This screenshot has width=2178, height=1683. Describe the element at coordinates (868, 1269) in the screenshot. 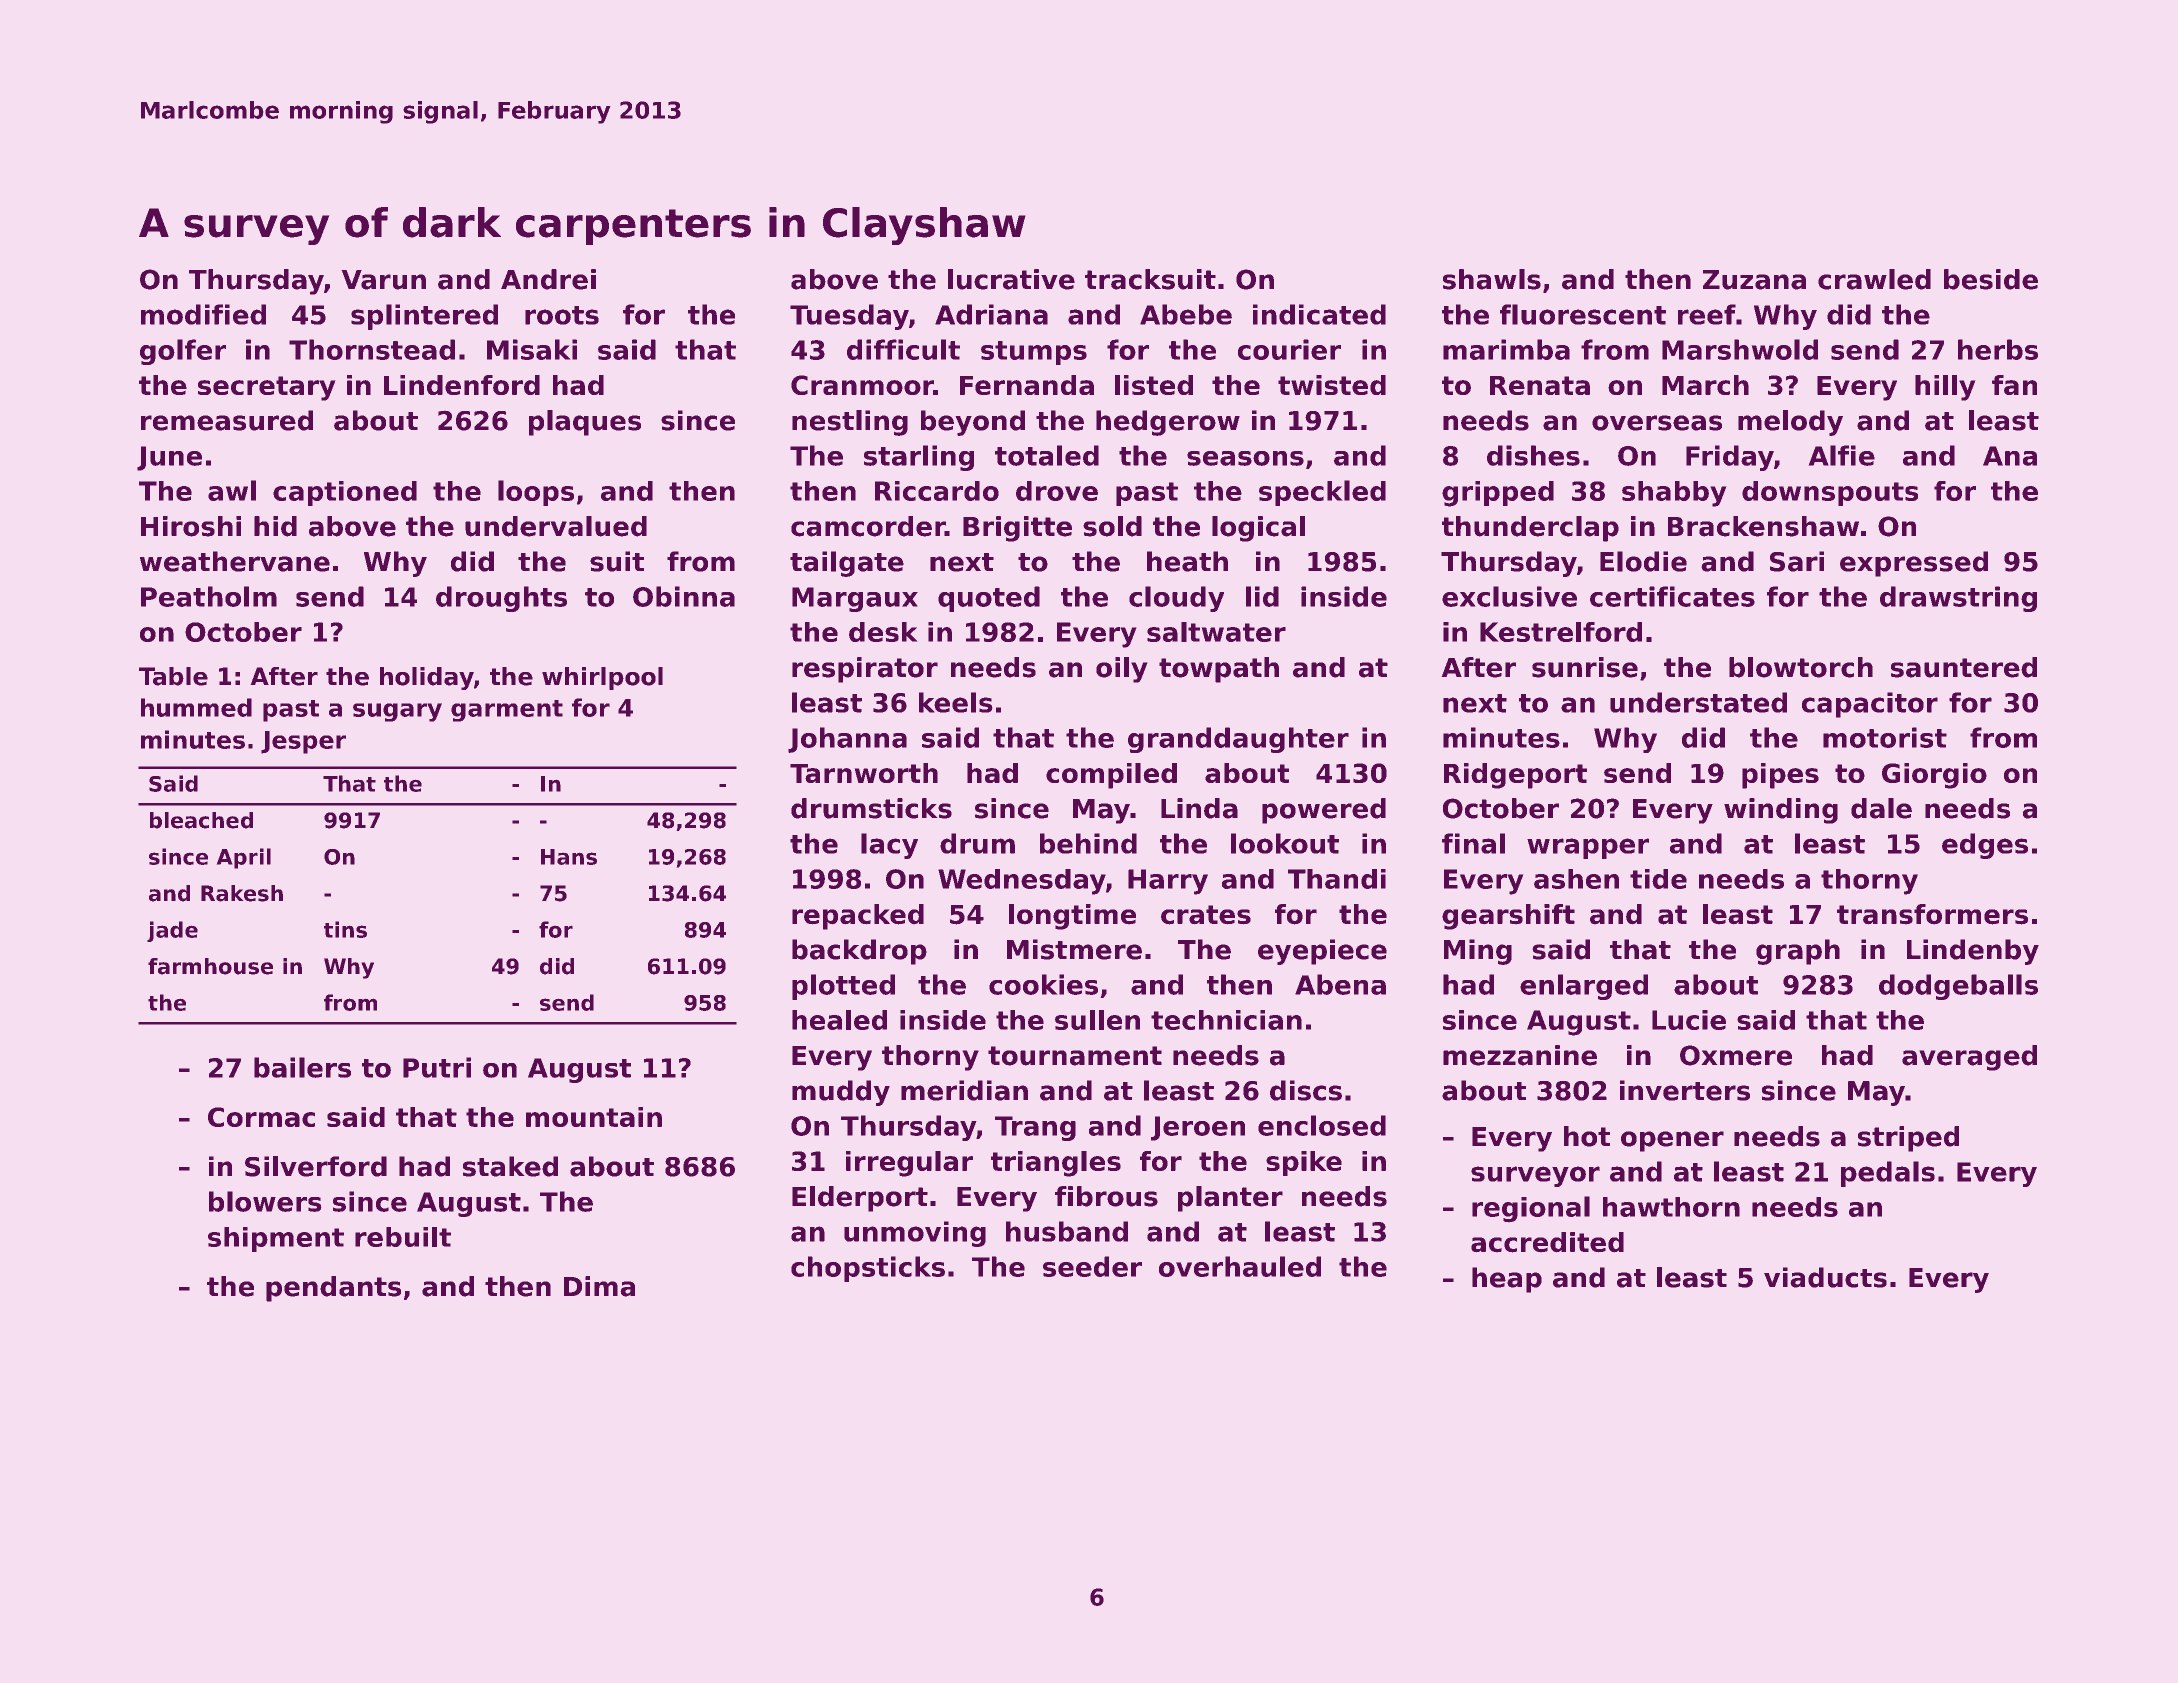

I see `chopsticks` at that location.
